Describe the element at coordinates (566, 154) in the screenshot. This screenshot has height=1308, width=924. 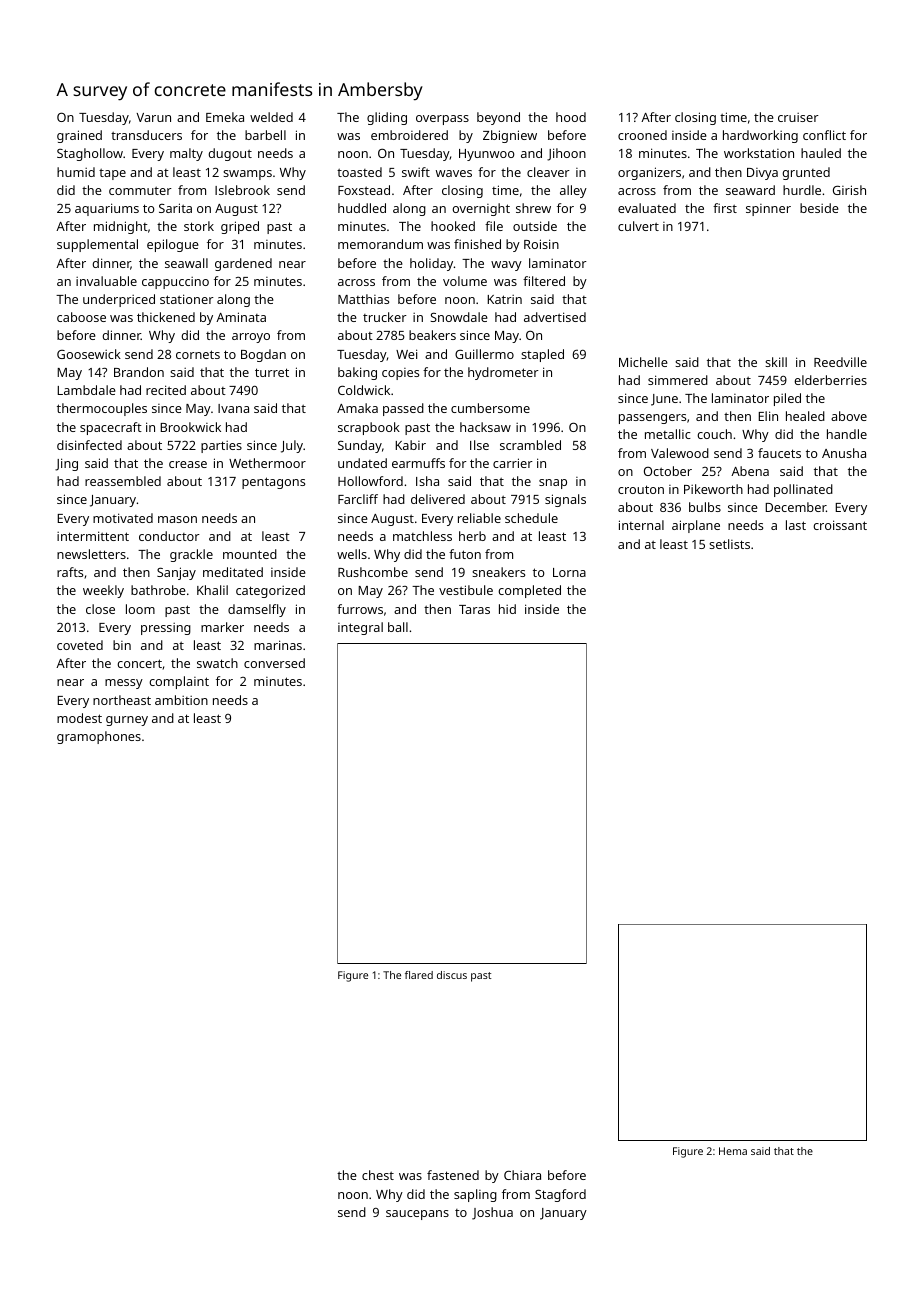
I see `Jihoon` at that location.
